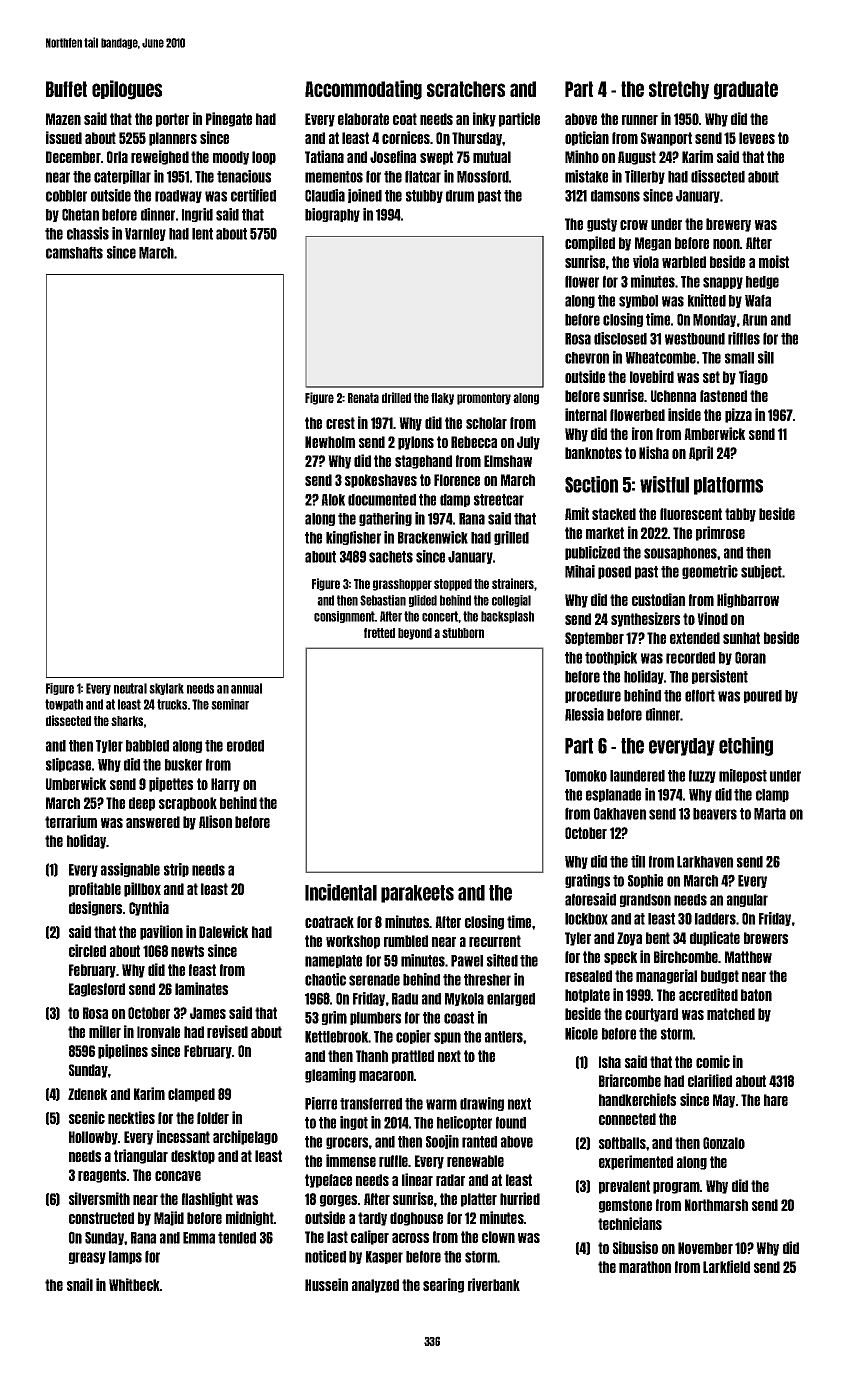 This image has height=1400, width=849. I want to click on issued, so click(64, 137).
